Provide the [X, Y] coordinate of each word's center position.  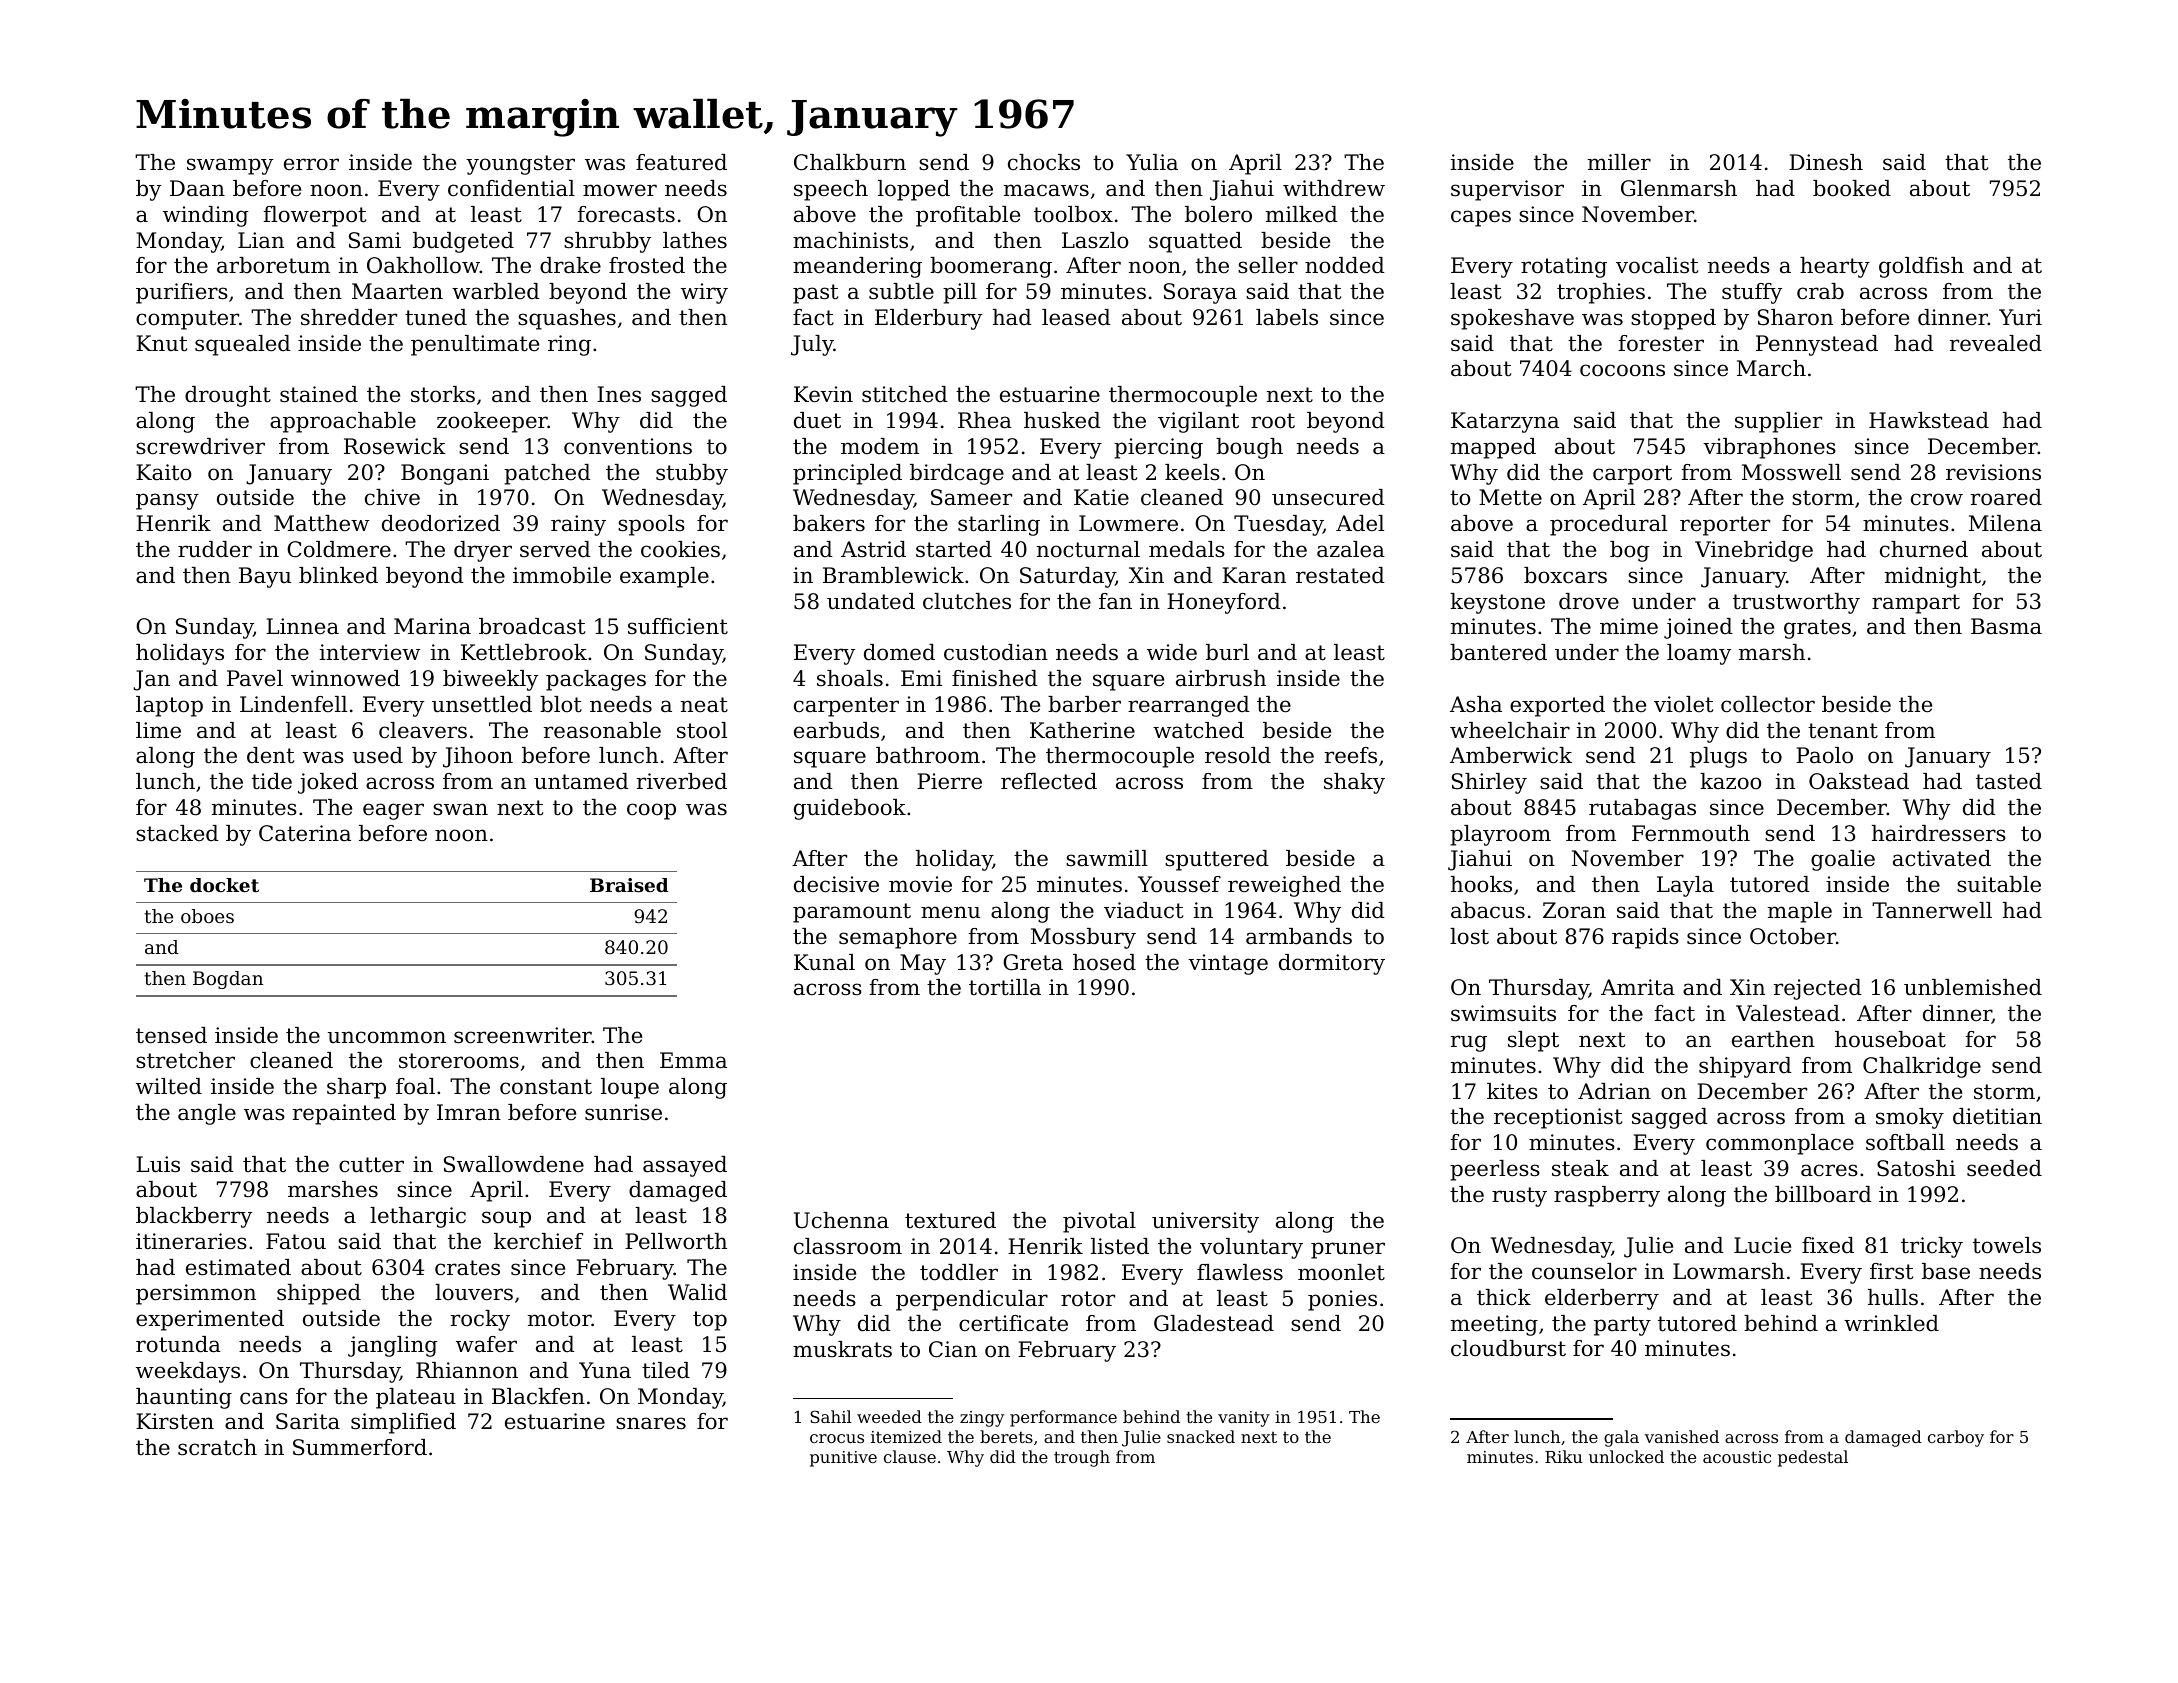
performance [1063, 1418]
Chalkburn [850, 162]
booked [1852, 188]
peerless [1495, 1170]
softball [1905, 1142]
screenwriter [523, 1035]
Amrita [1638, 987]
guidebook [850, 809]
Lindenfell [293, 704]
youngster [520, 165]
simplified [403, 1423]
